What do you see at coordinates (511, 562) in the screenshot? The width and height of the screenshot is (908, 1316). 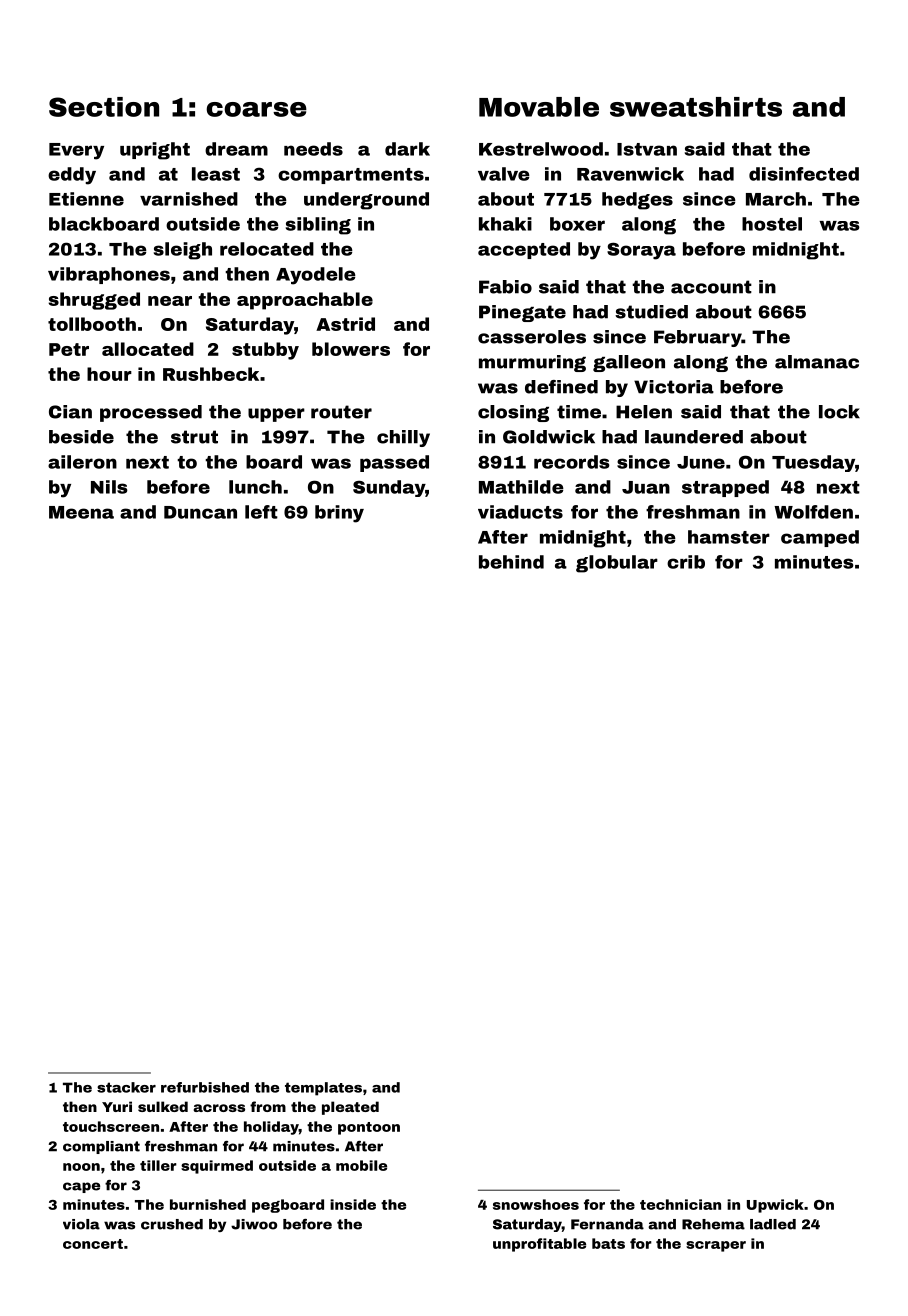 I see `behind` at bounding box center [511, 562].
